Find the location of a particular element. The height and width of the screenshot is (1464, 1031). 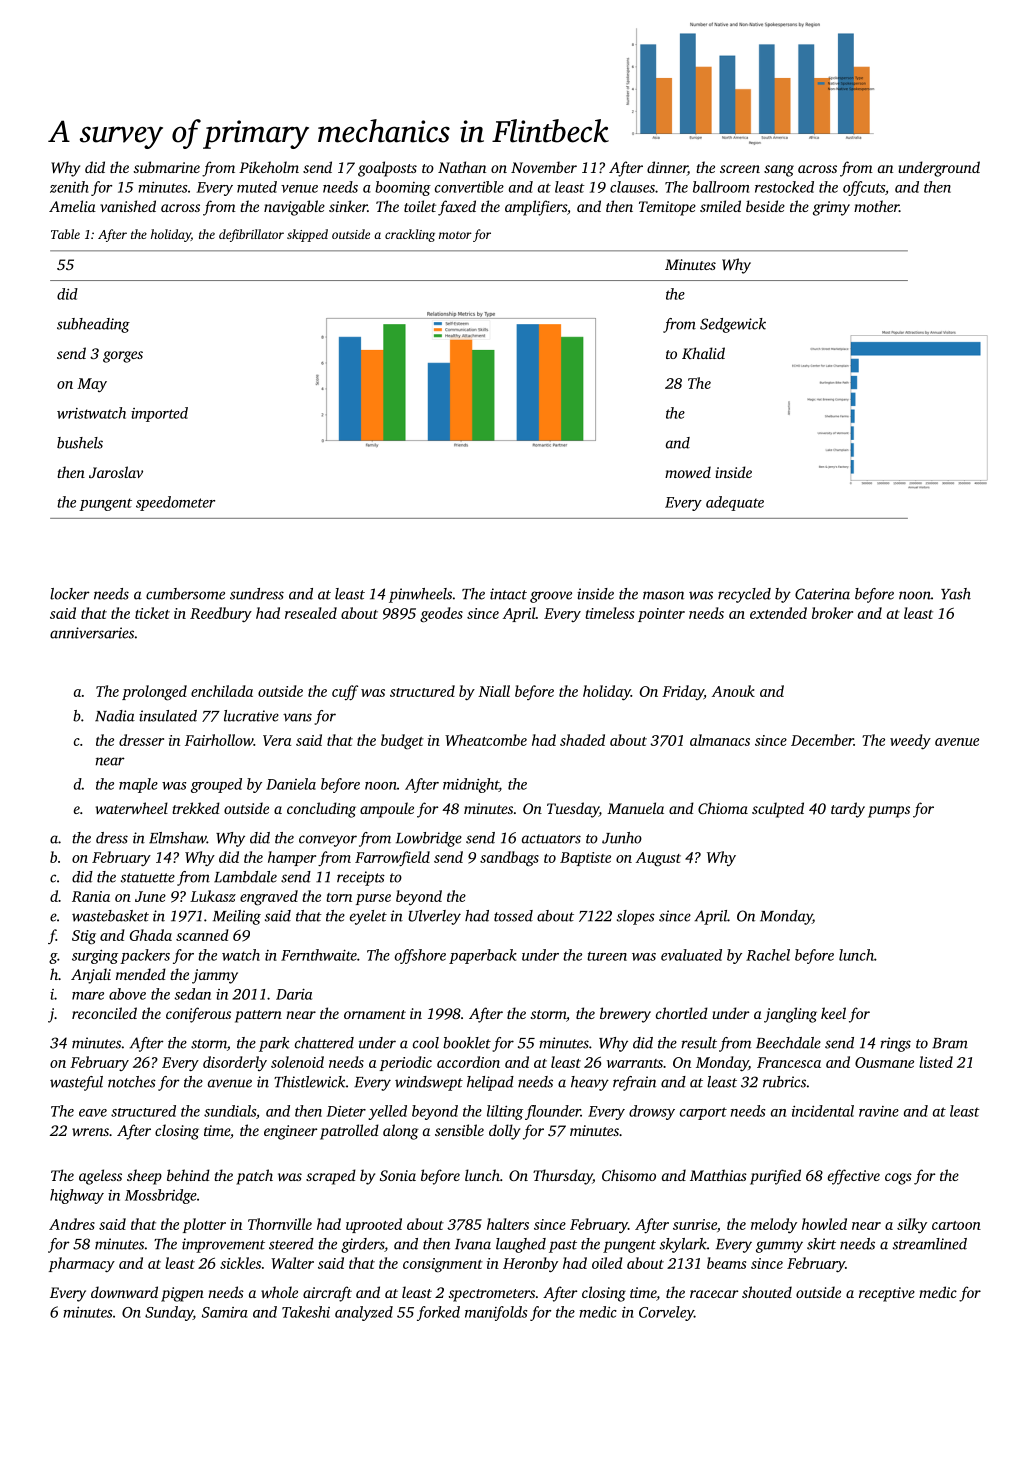

warrants is located at coordinates (635, 1063).
